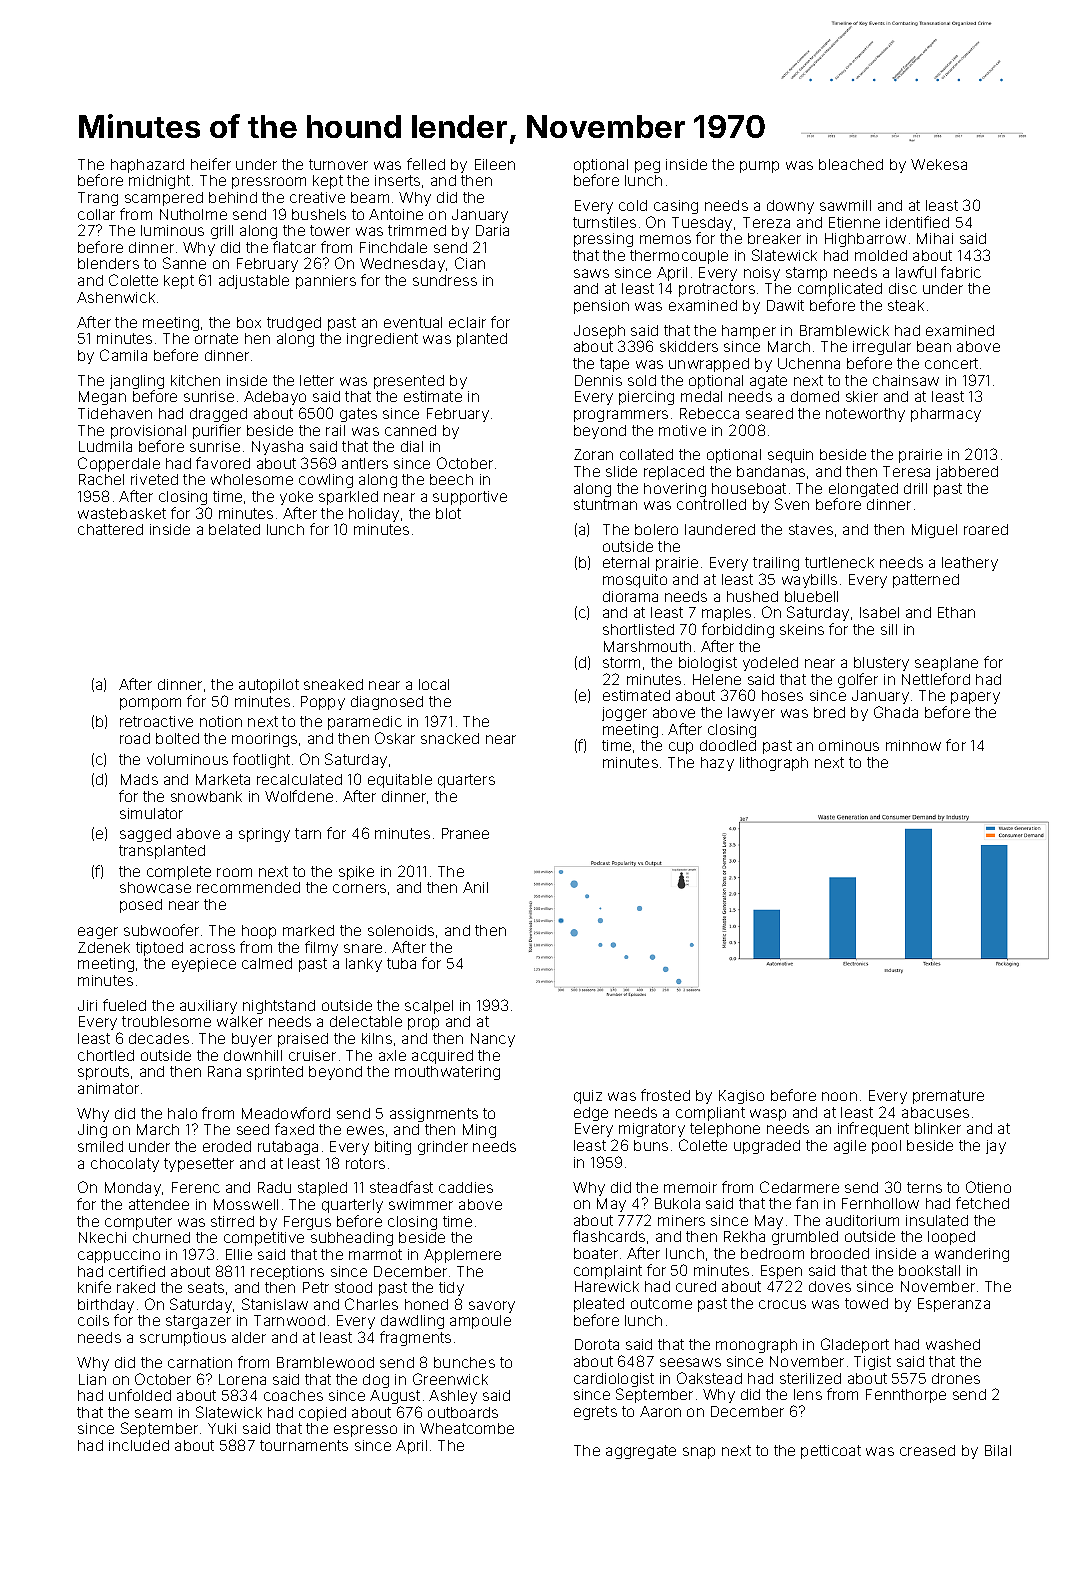  I want to click on minnow, so click(913, 745).
